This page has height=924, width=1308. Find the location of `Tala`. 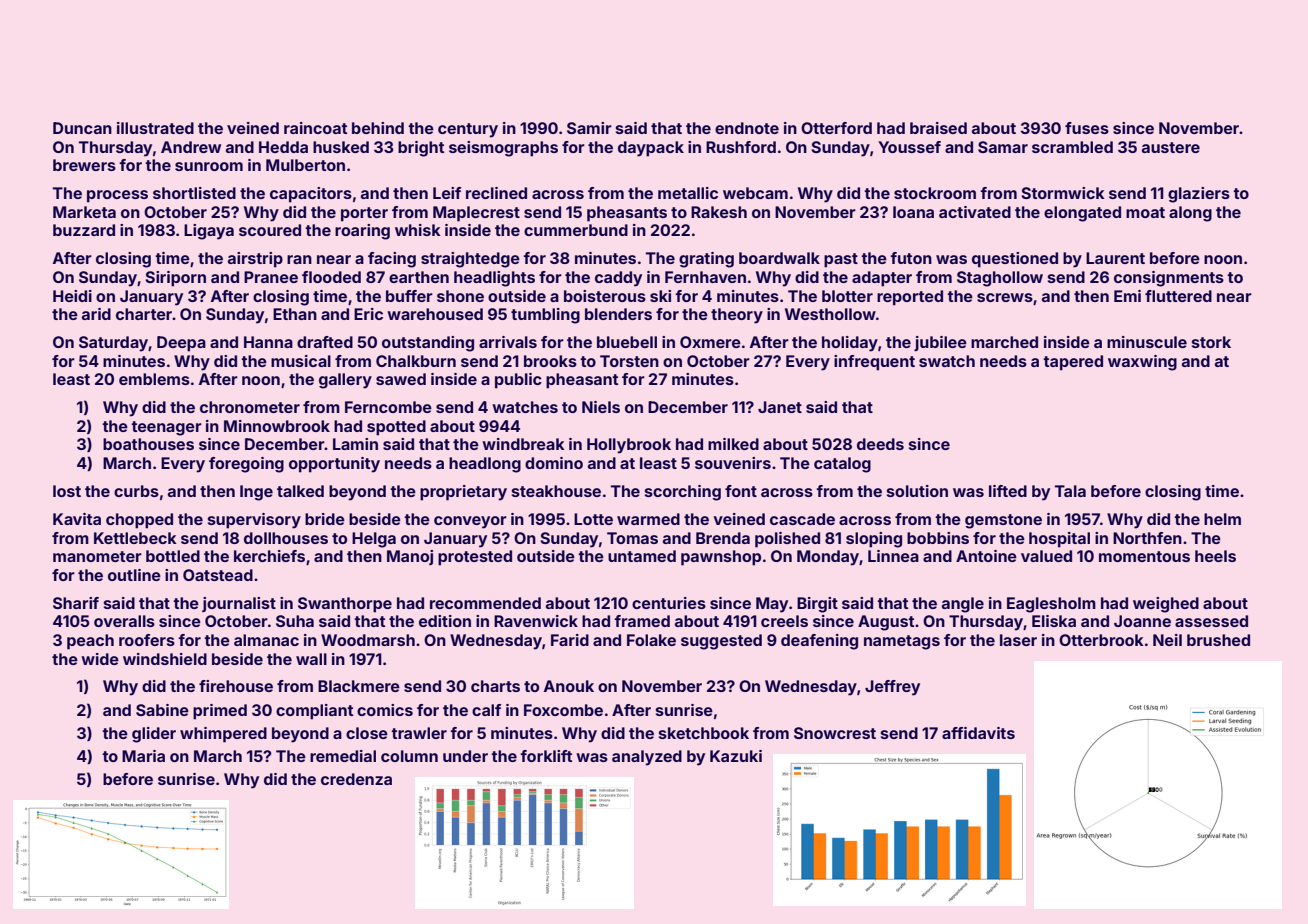

Tala is located at coordinates (1070, 491).
